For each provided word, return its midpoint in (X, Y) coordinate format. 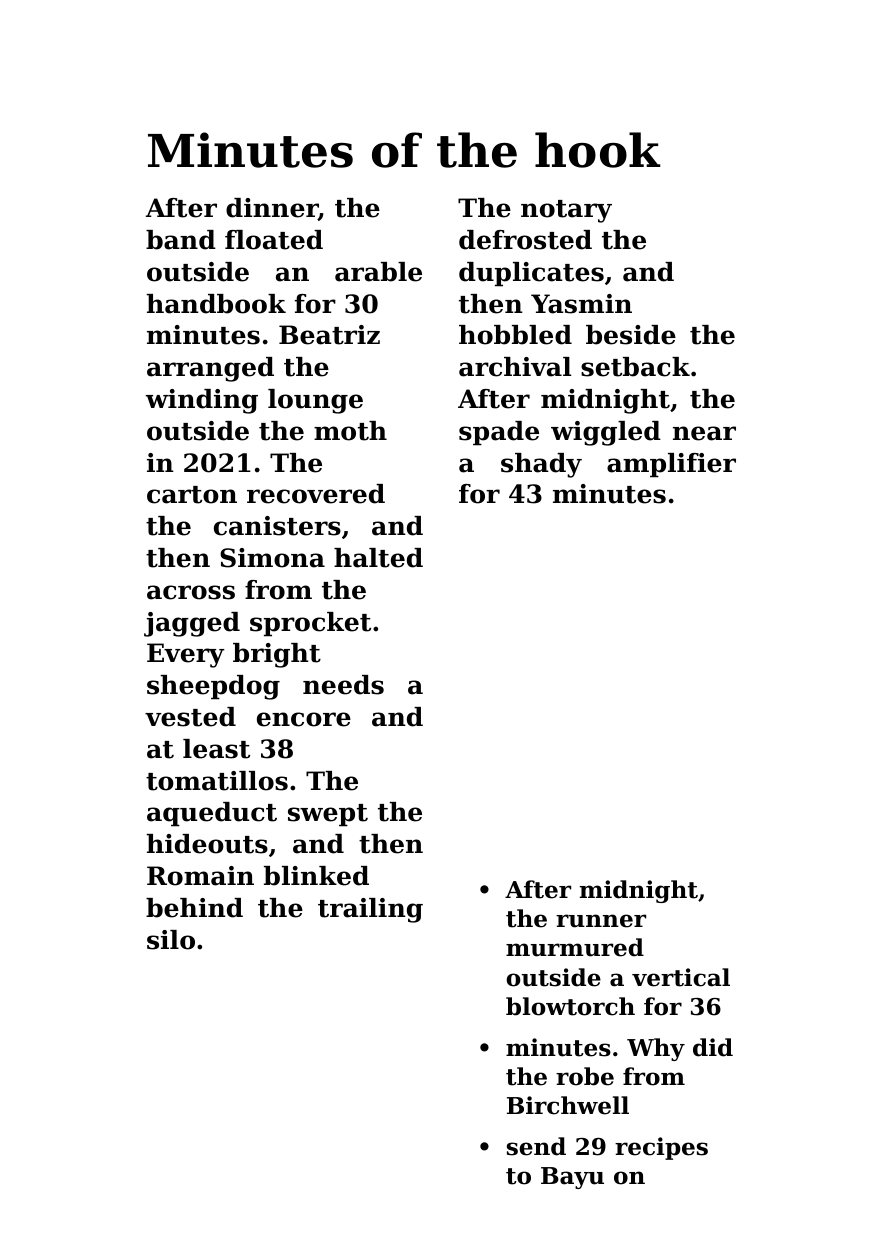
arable (378, 272)
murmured (575, 947)
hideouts (207, 844)
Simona (272, 558)
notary (566, 211)
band (181, 240)
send (536, 1146)
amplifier (671, 465)
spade (499, 433)
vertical (681, 977)
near (704, 433)
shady (541, 465)
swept (328, 815)
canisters (277, 526)
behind (194, 908)
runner (601, 921)
